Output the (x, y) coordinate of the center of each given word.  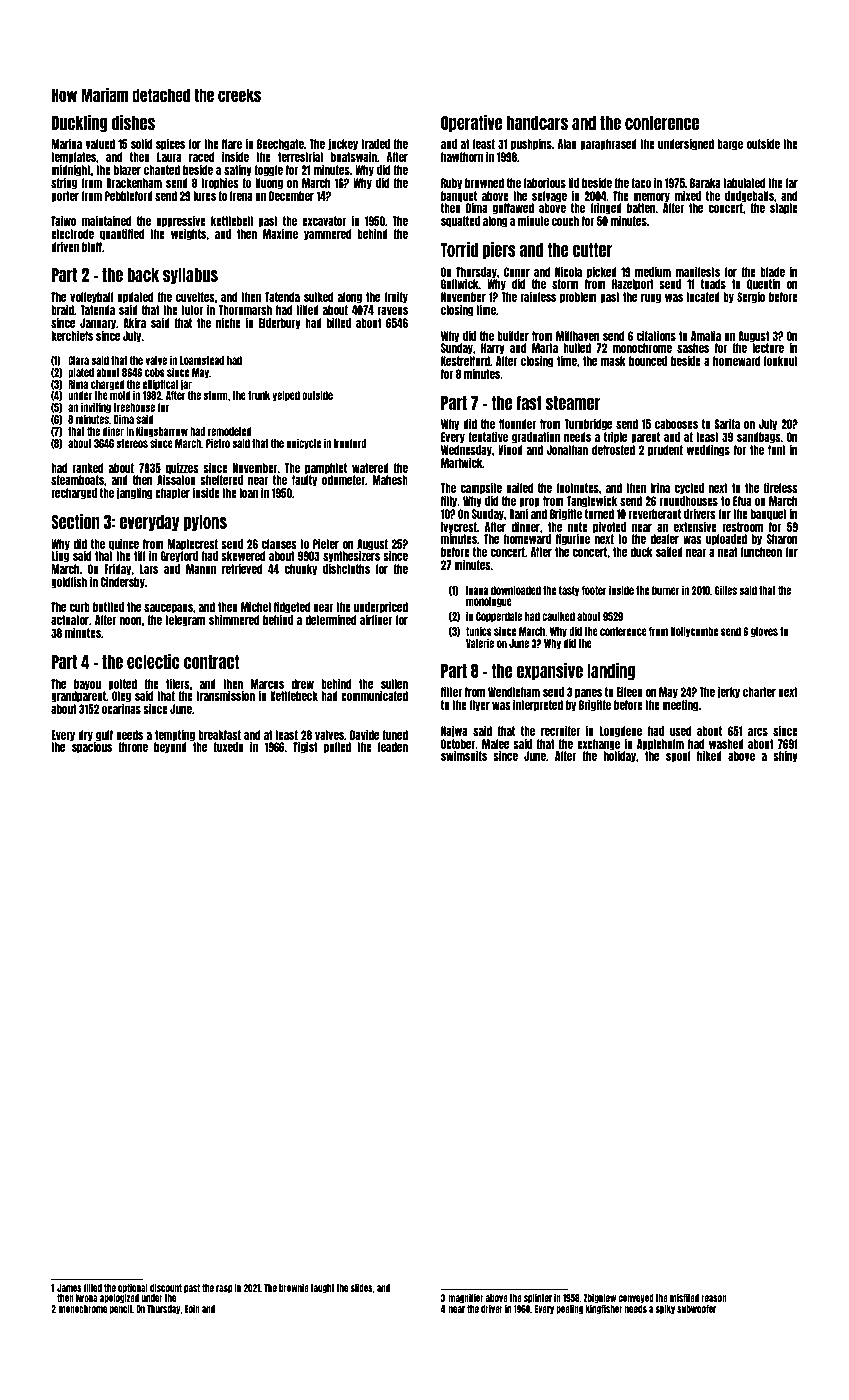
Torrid (459, 249)
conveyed (636, 1298)
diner (113, 431)
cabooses (676, 424)
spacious (92, 748)
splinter (538, 1298)
